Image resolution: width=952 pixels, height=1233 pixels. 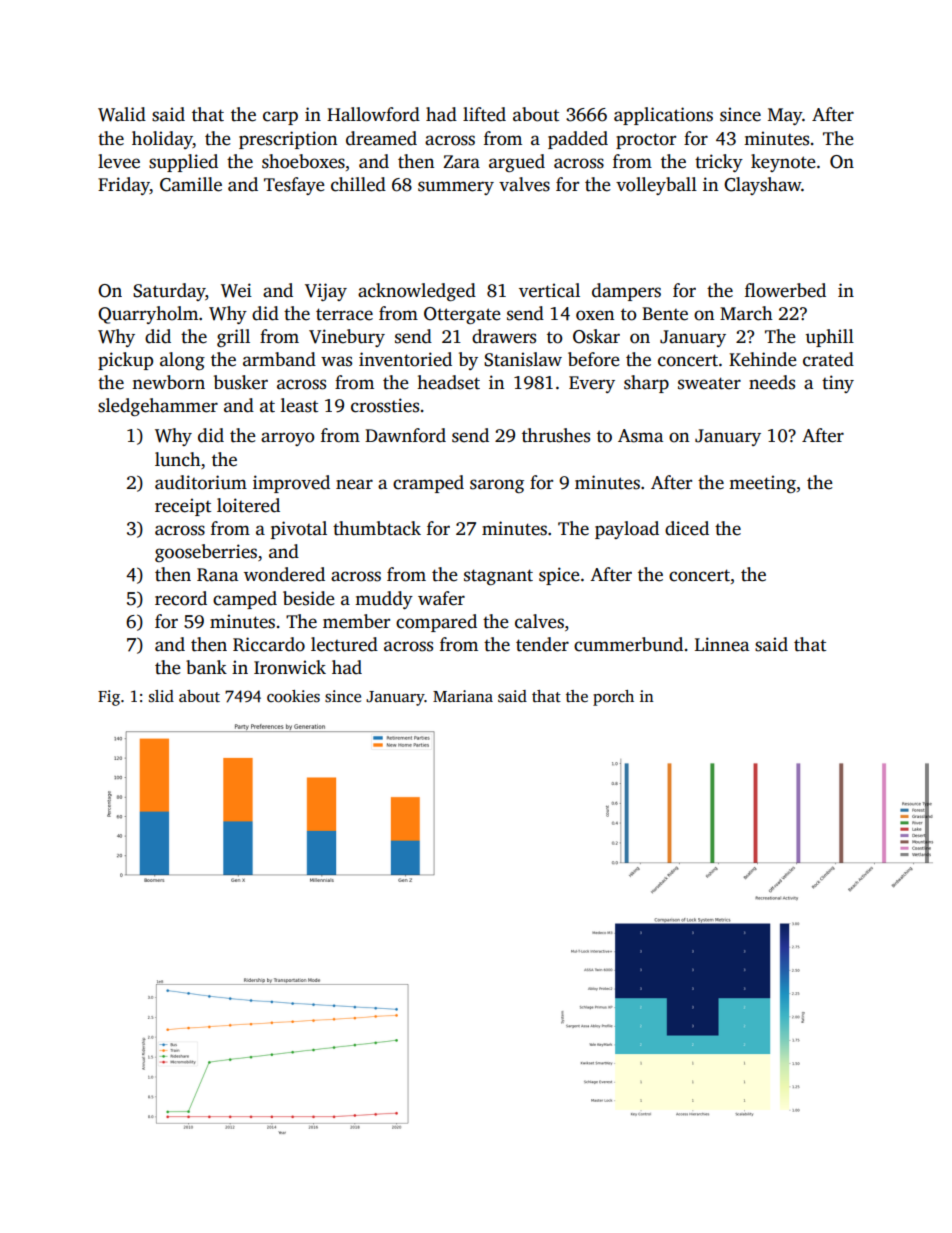 What do you see at coordinates (428, 484) in the image?
I see `cramped` at bounding box center [428, 484].
